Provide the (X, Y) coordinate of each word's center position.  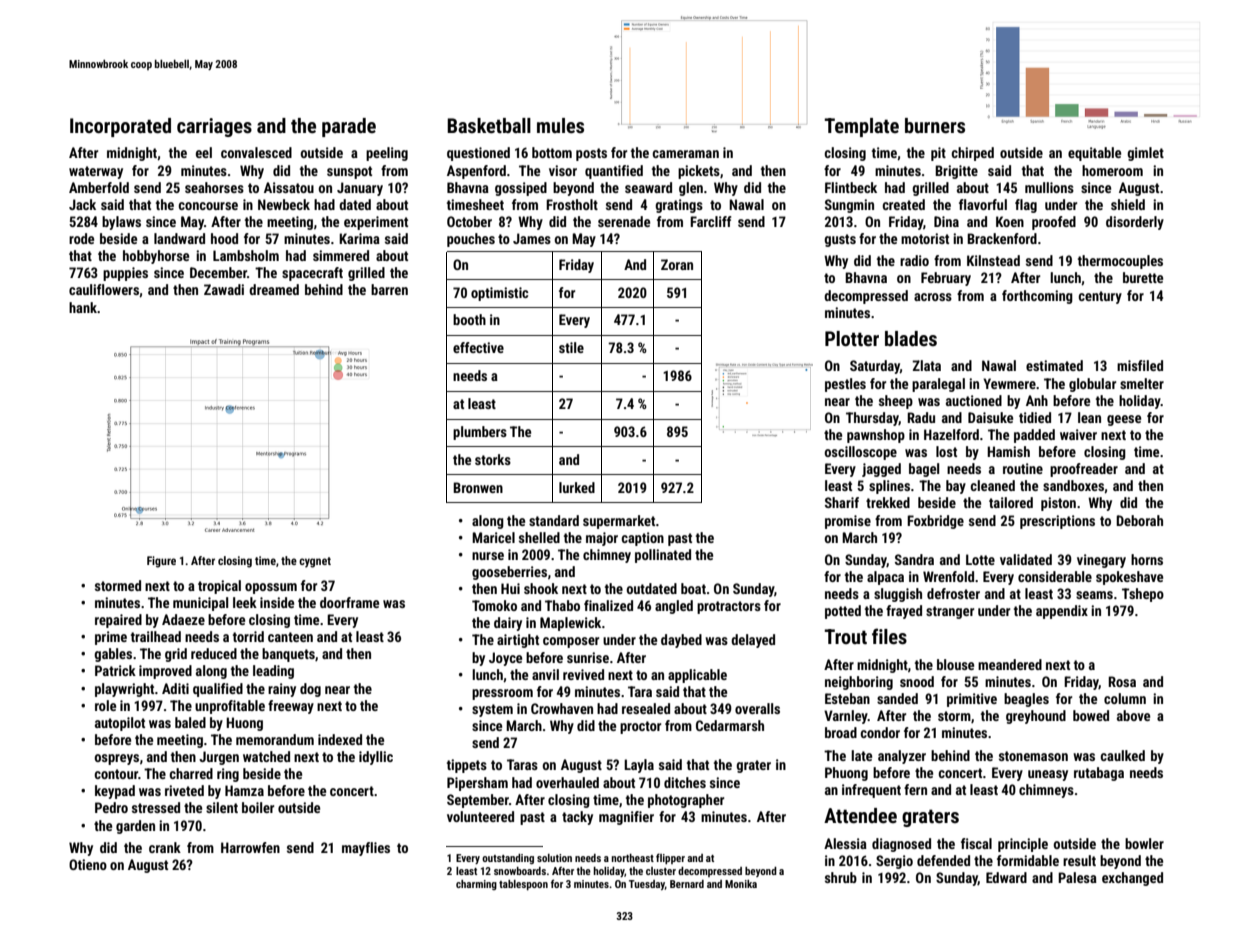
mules (560, 125)
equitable (1094, 154)
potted (843, 612)
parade (349, 127)
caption (642, 539)
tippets (467, 766)
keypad (115, 792)
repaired (118, 621)
